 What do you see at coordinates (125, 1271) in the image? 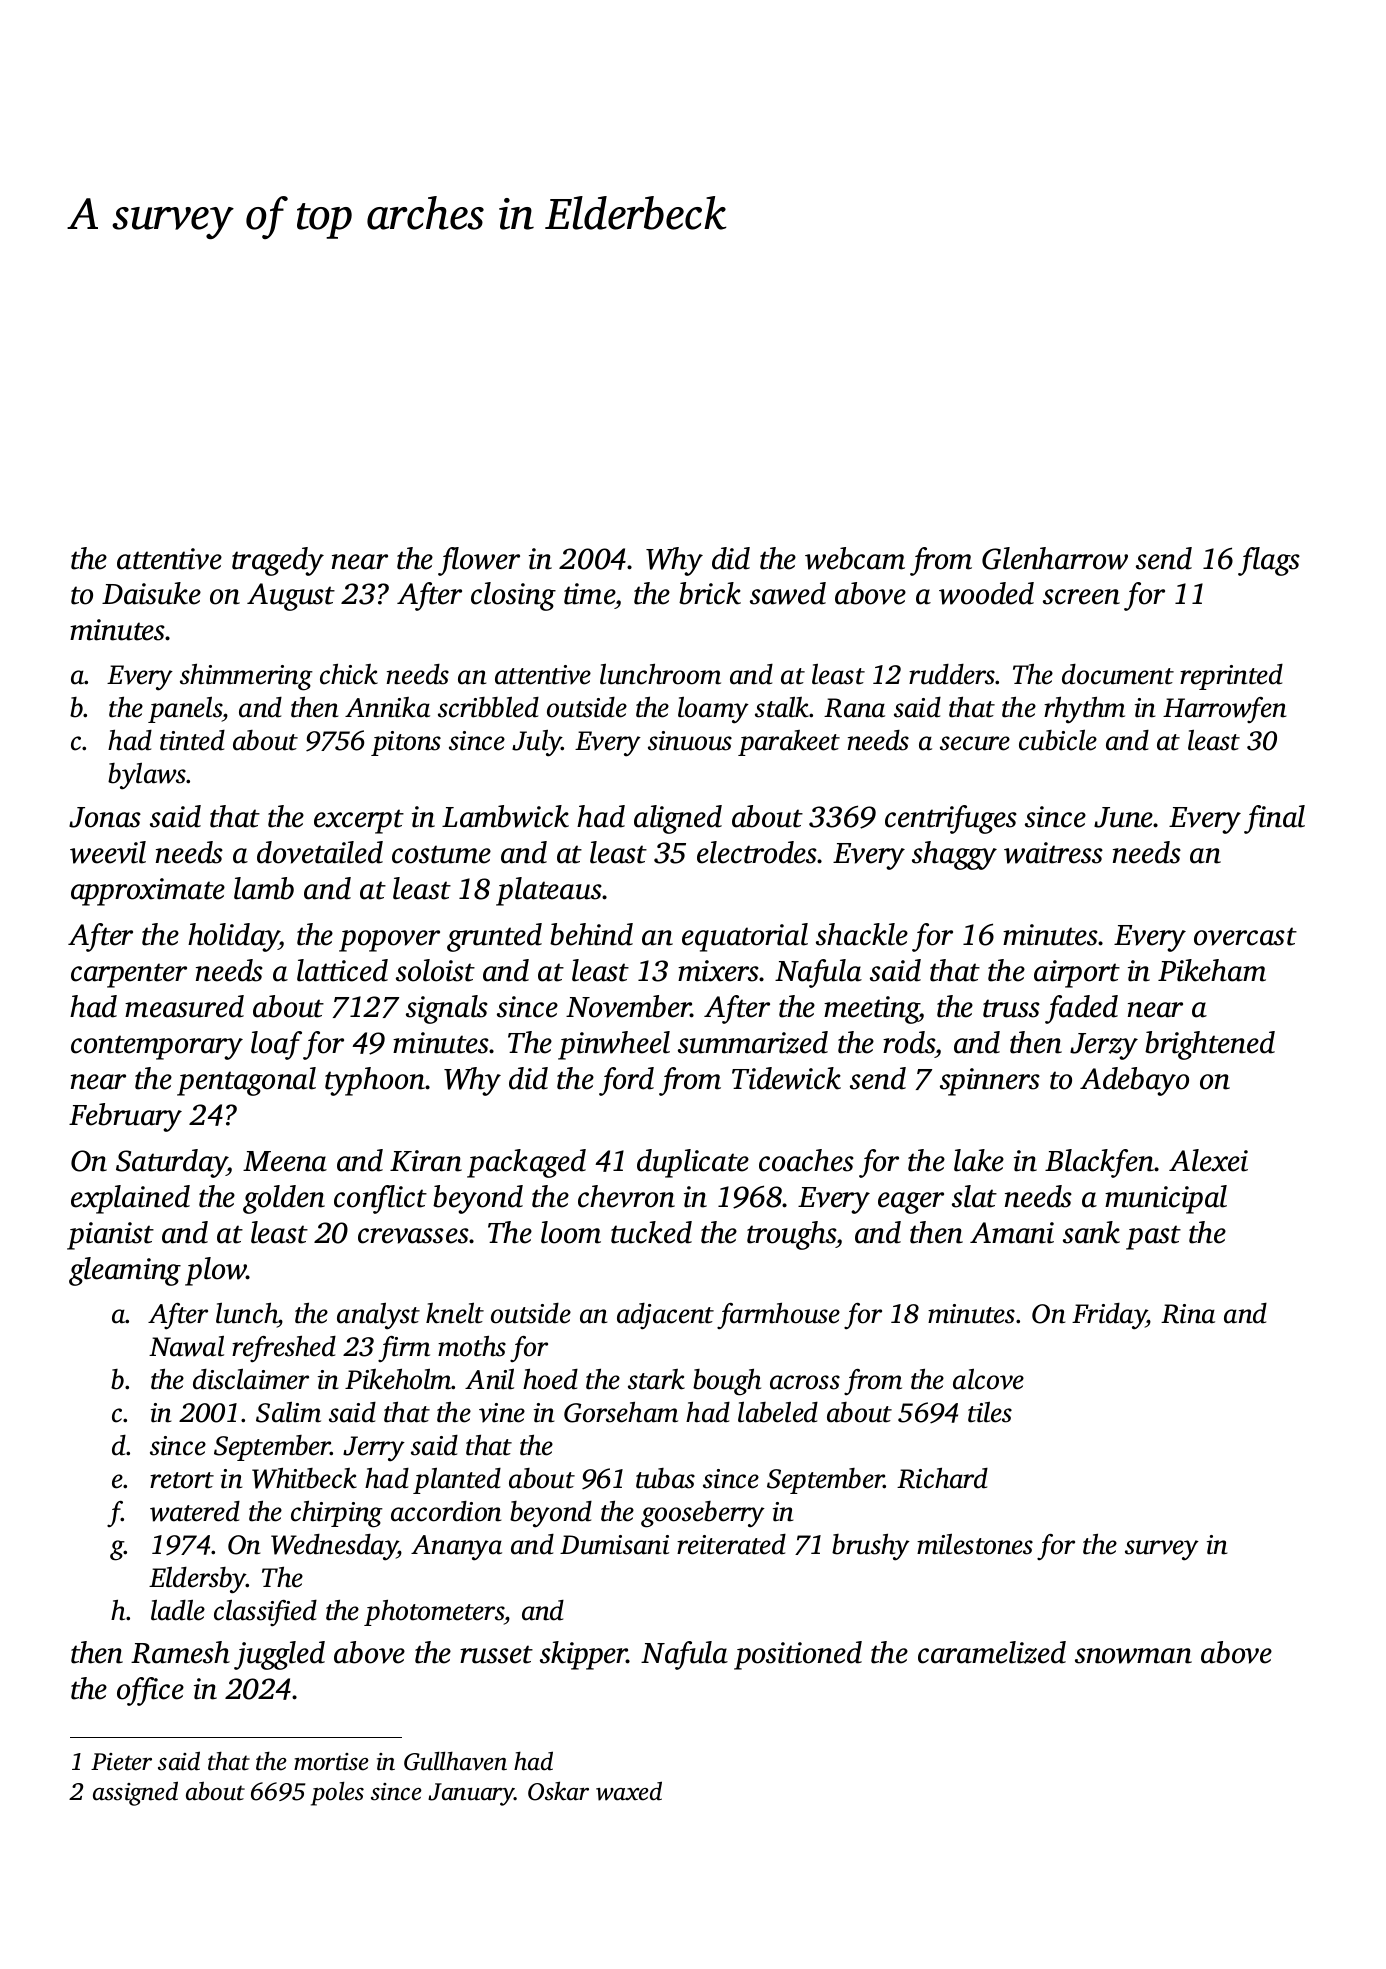
I see `gleaming` at bounding box center [125, 1271].
